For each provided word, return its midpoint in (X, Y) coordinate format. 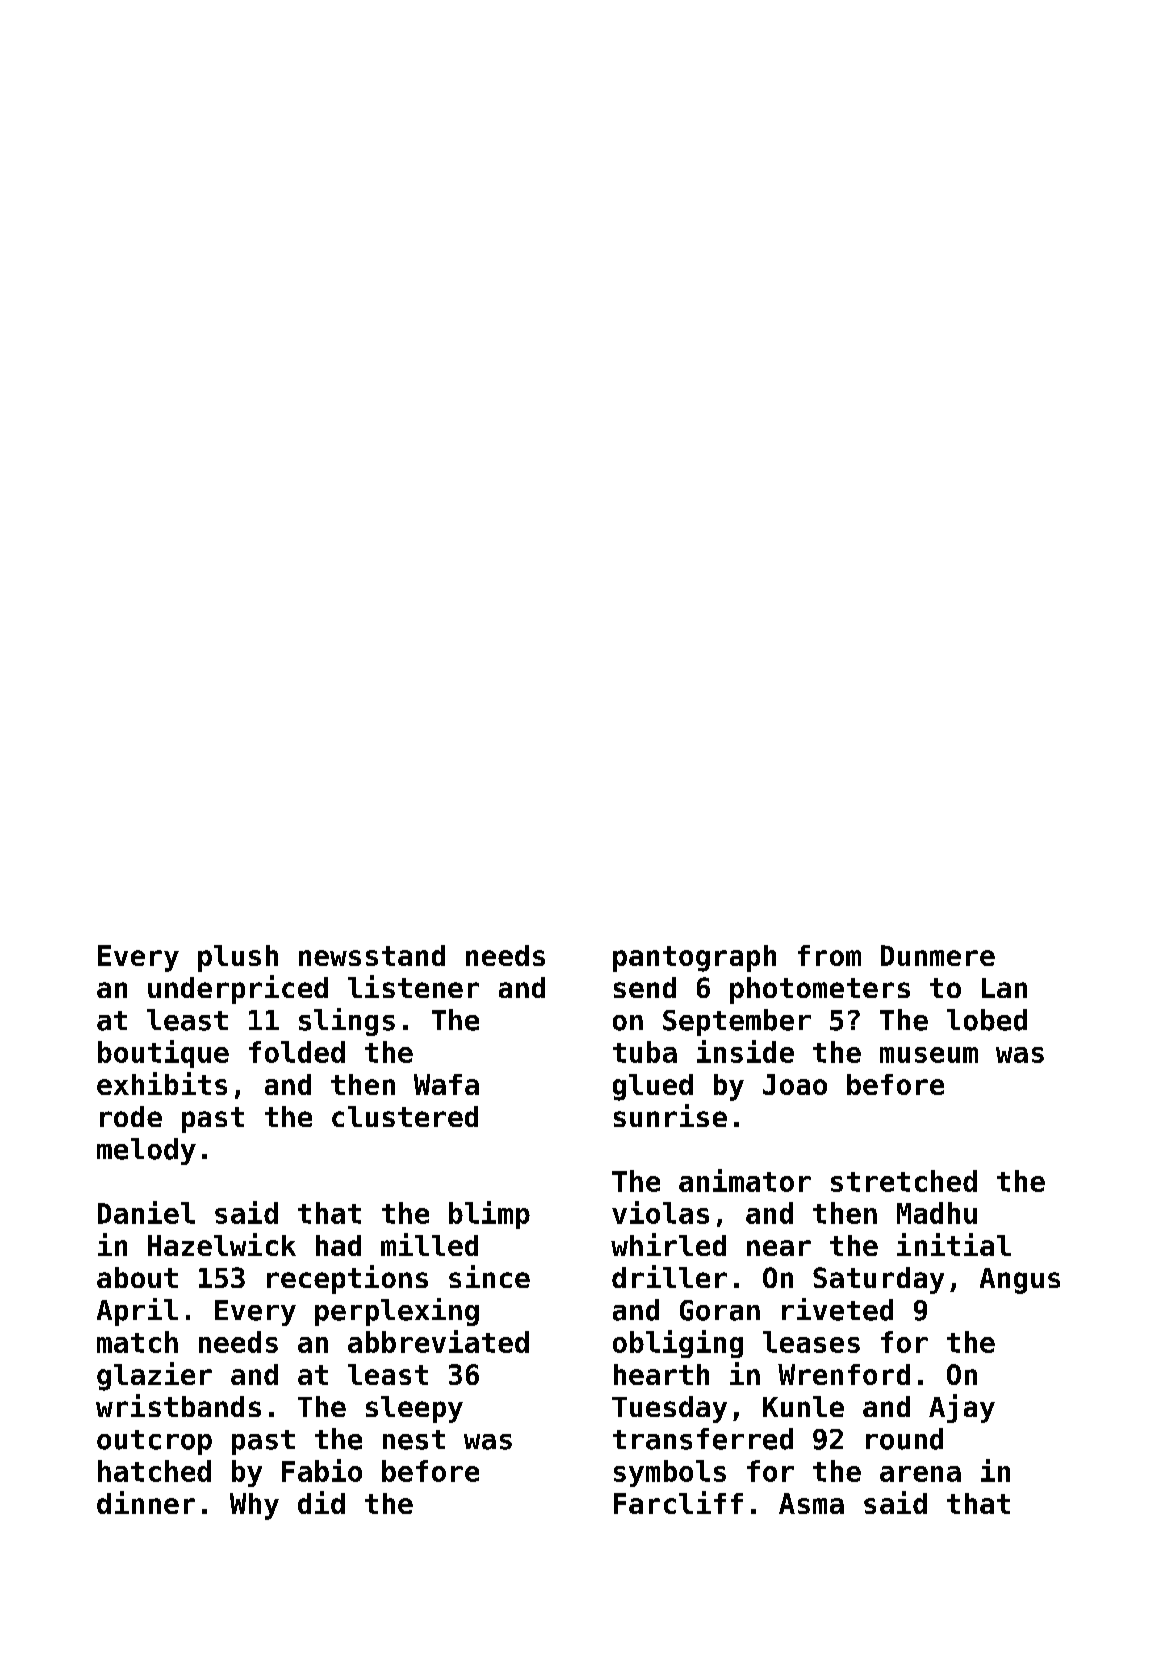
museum (929, 1055)
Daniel (146, 1212)
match (137, 1342)
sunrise (670, 1115)
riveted (837, 1309)
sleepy (414, 1409)
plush (238, 958)
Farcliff (678, 1502)
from (829, 955)
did (321, 1502)
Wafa (446, 1084)
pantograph (694, 958)
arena (920, 1474)
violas (660, 1212)
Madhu (937, 1213)
